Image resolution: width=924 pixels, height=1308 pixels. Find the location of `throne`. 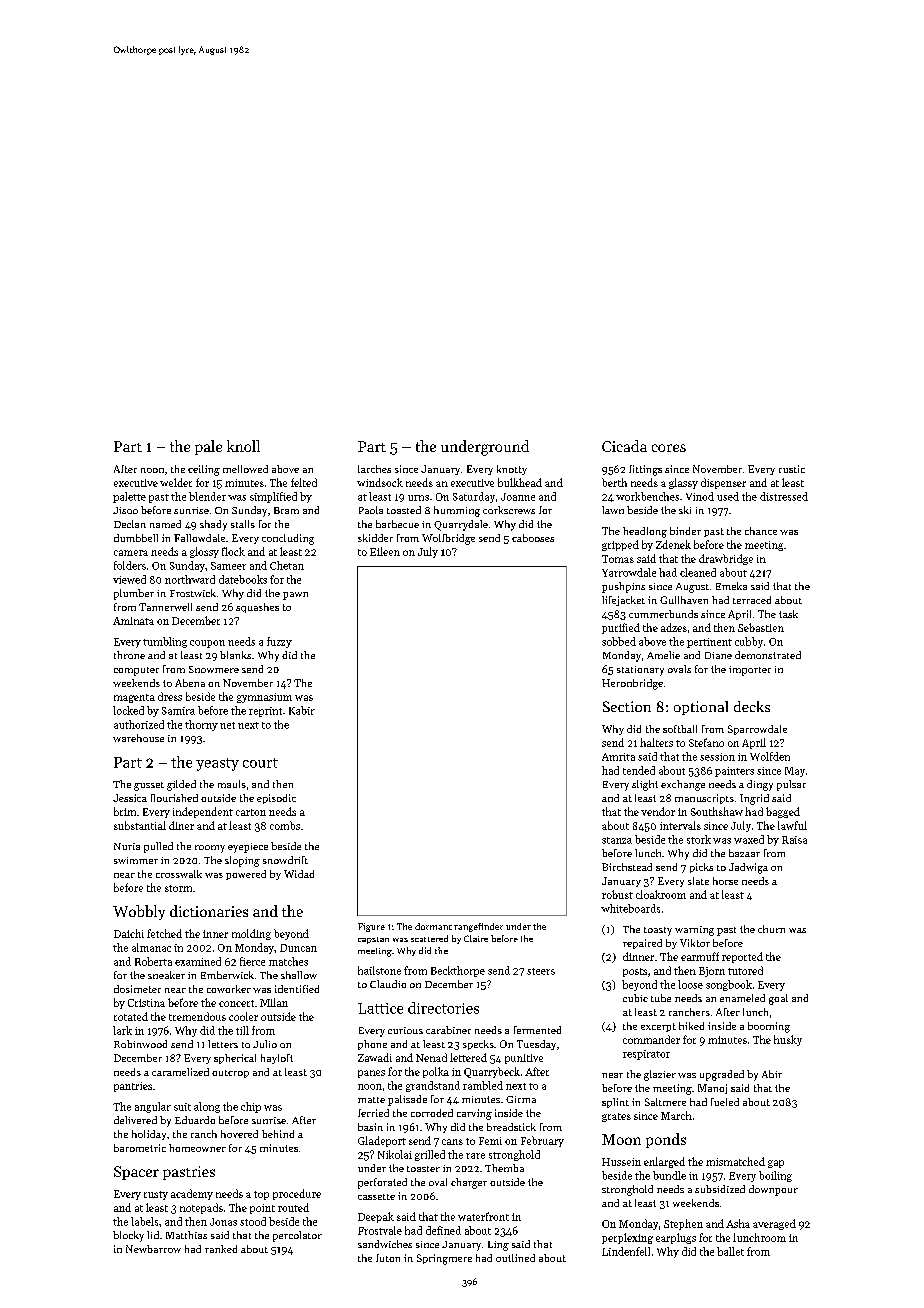

throne is located at coordinates (129, 655).
